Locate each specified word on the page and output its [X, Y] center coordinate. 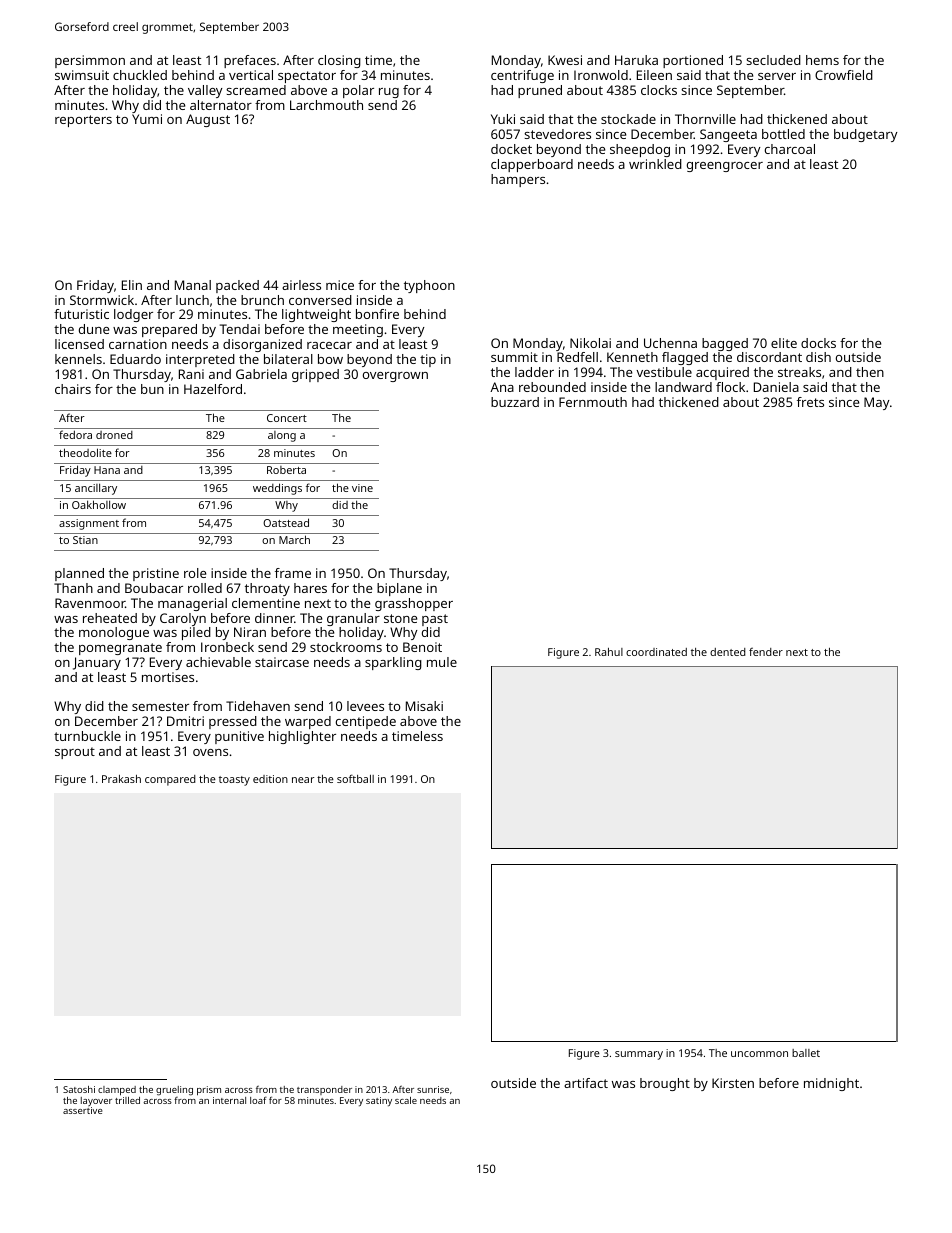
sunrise [433, 1089]
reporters [83, 121]
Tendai [240, 329]
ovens [210, 752]
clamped [117, 1091]
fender [766, 651]
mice [340, 285]
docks [818, 343]
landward [683, 387]
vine [362, 488]
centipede [366, 722]
